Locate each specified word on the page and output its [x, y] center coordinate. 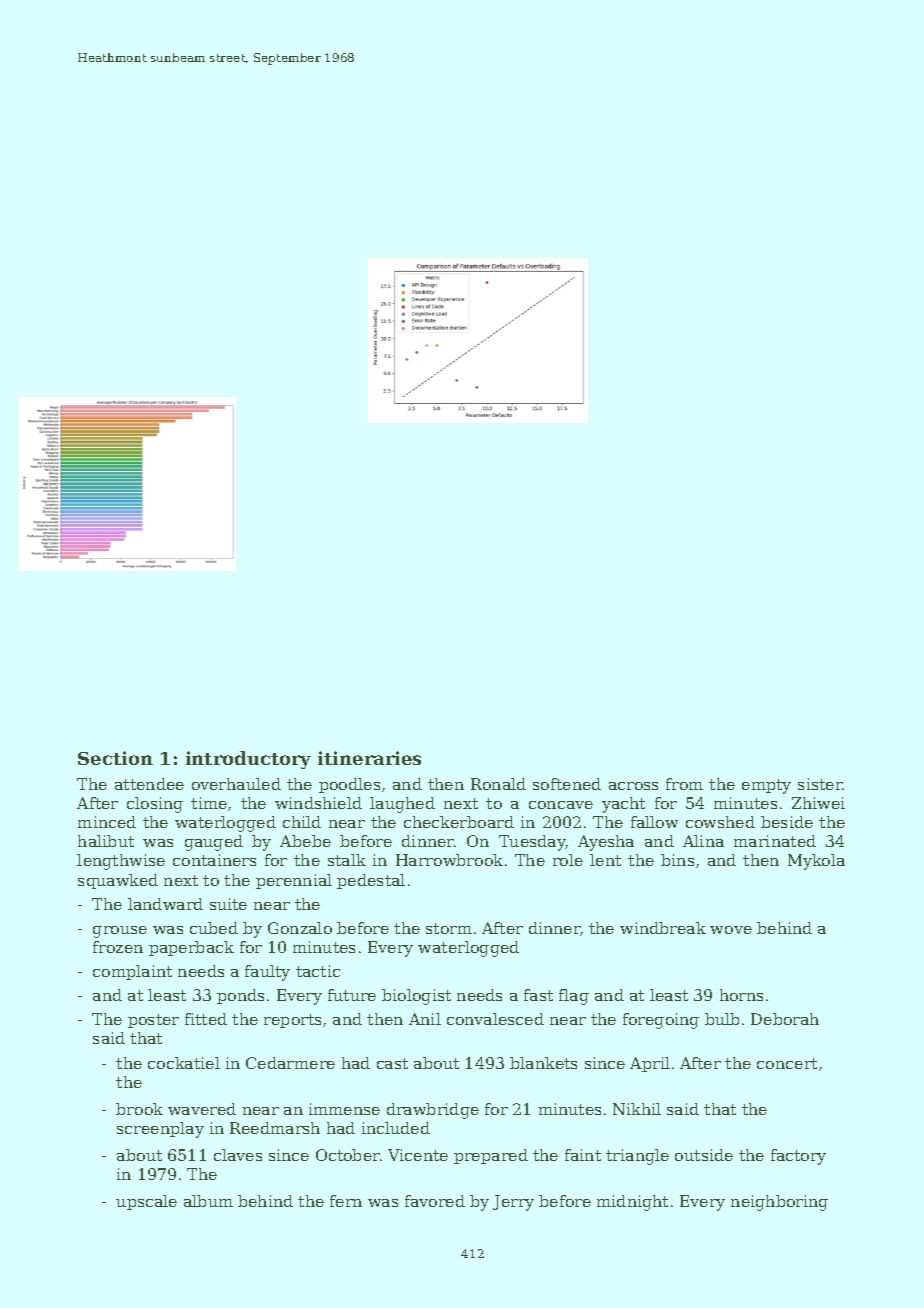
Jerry [513, 1203]
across [633, 786]
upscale [146, 1202]
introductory [248, 760]
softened [567, 784]
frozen [118, 947]
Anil [425, 1019]
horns [741, 995]
